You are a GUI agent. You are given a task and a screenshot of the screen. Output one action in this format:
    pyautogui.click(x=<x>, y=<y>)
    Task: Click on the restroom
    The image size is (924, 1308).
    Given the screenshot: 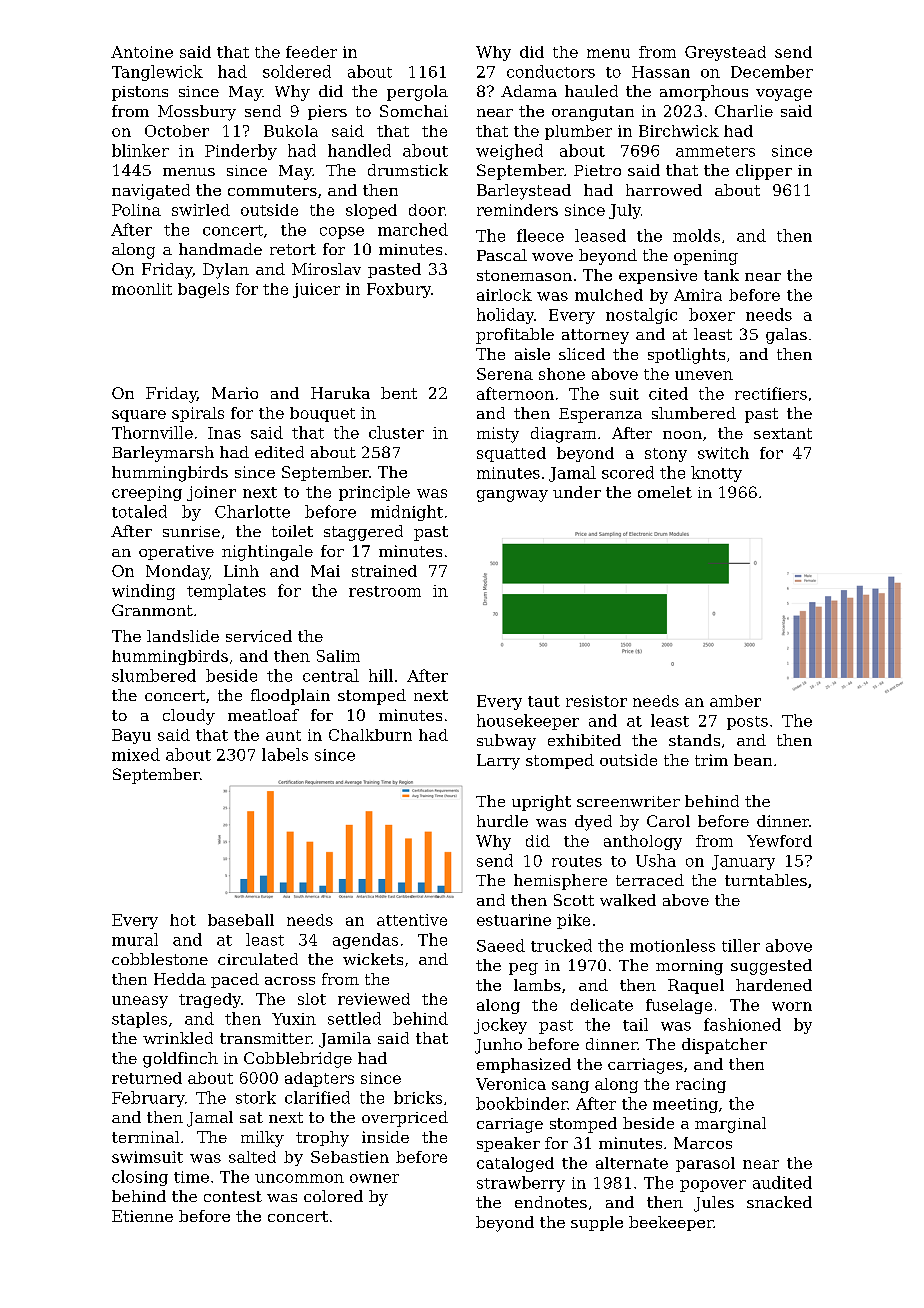 What is the action you would take?
    pyautogui.click(x=385, y=591)
